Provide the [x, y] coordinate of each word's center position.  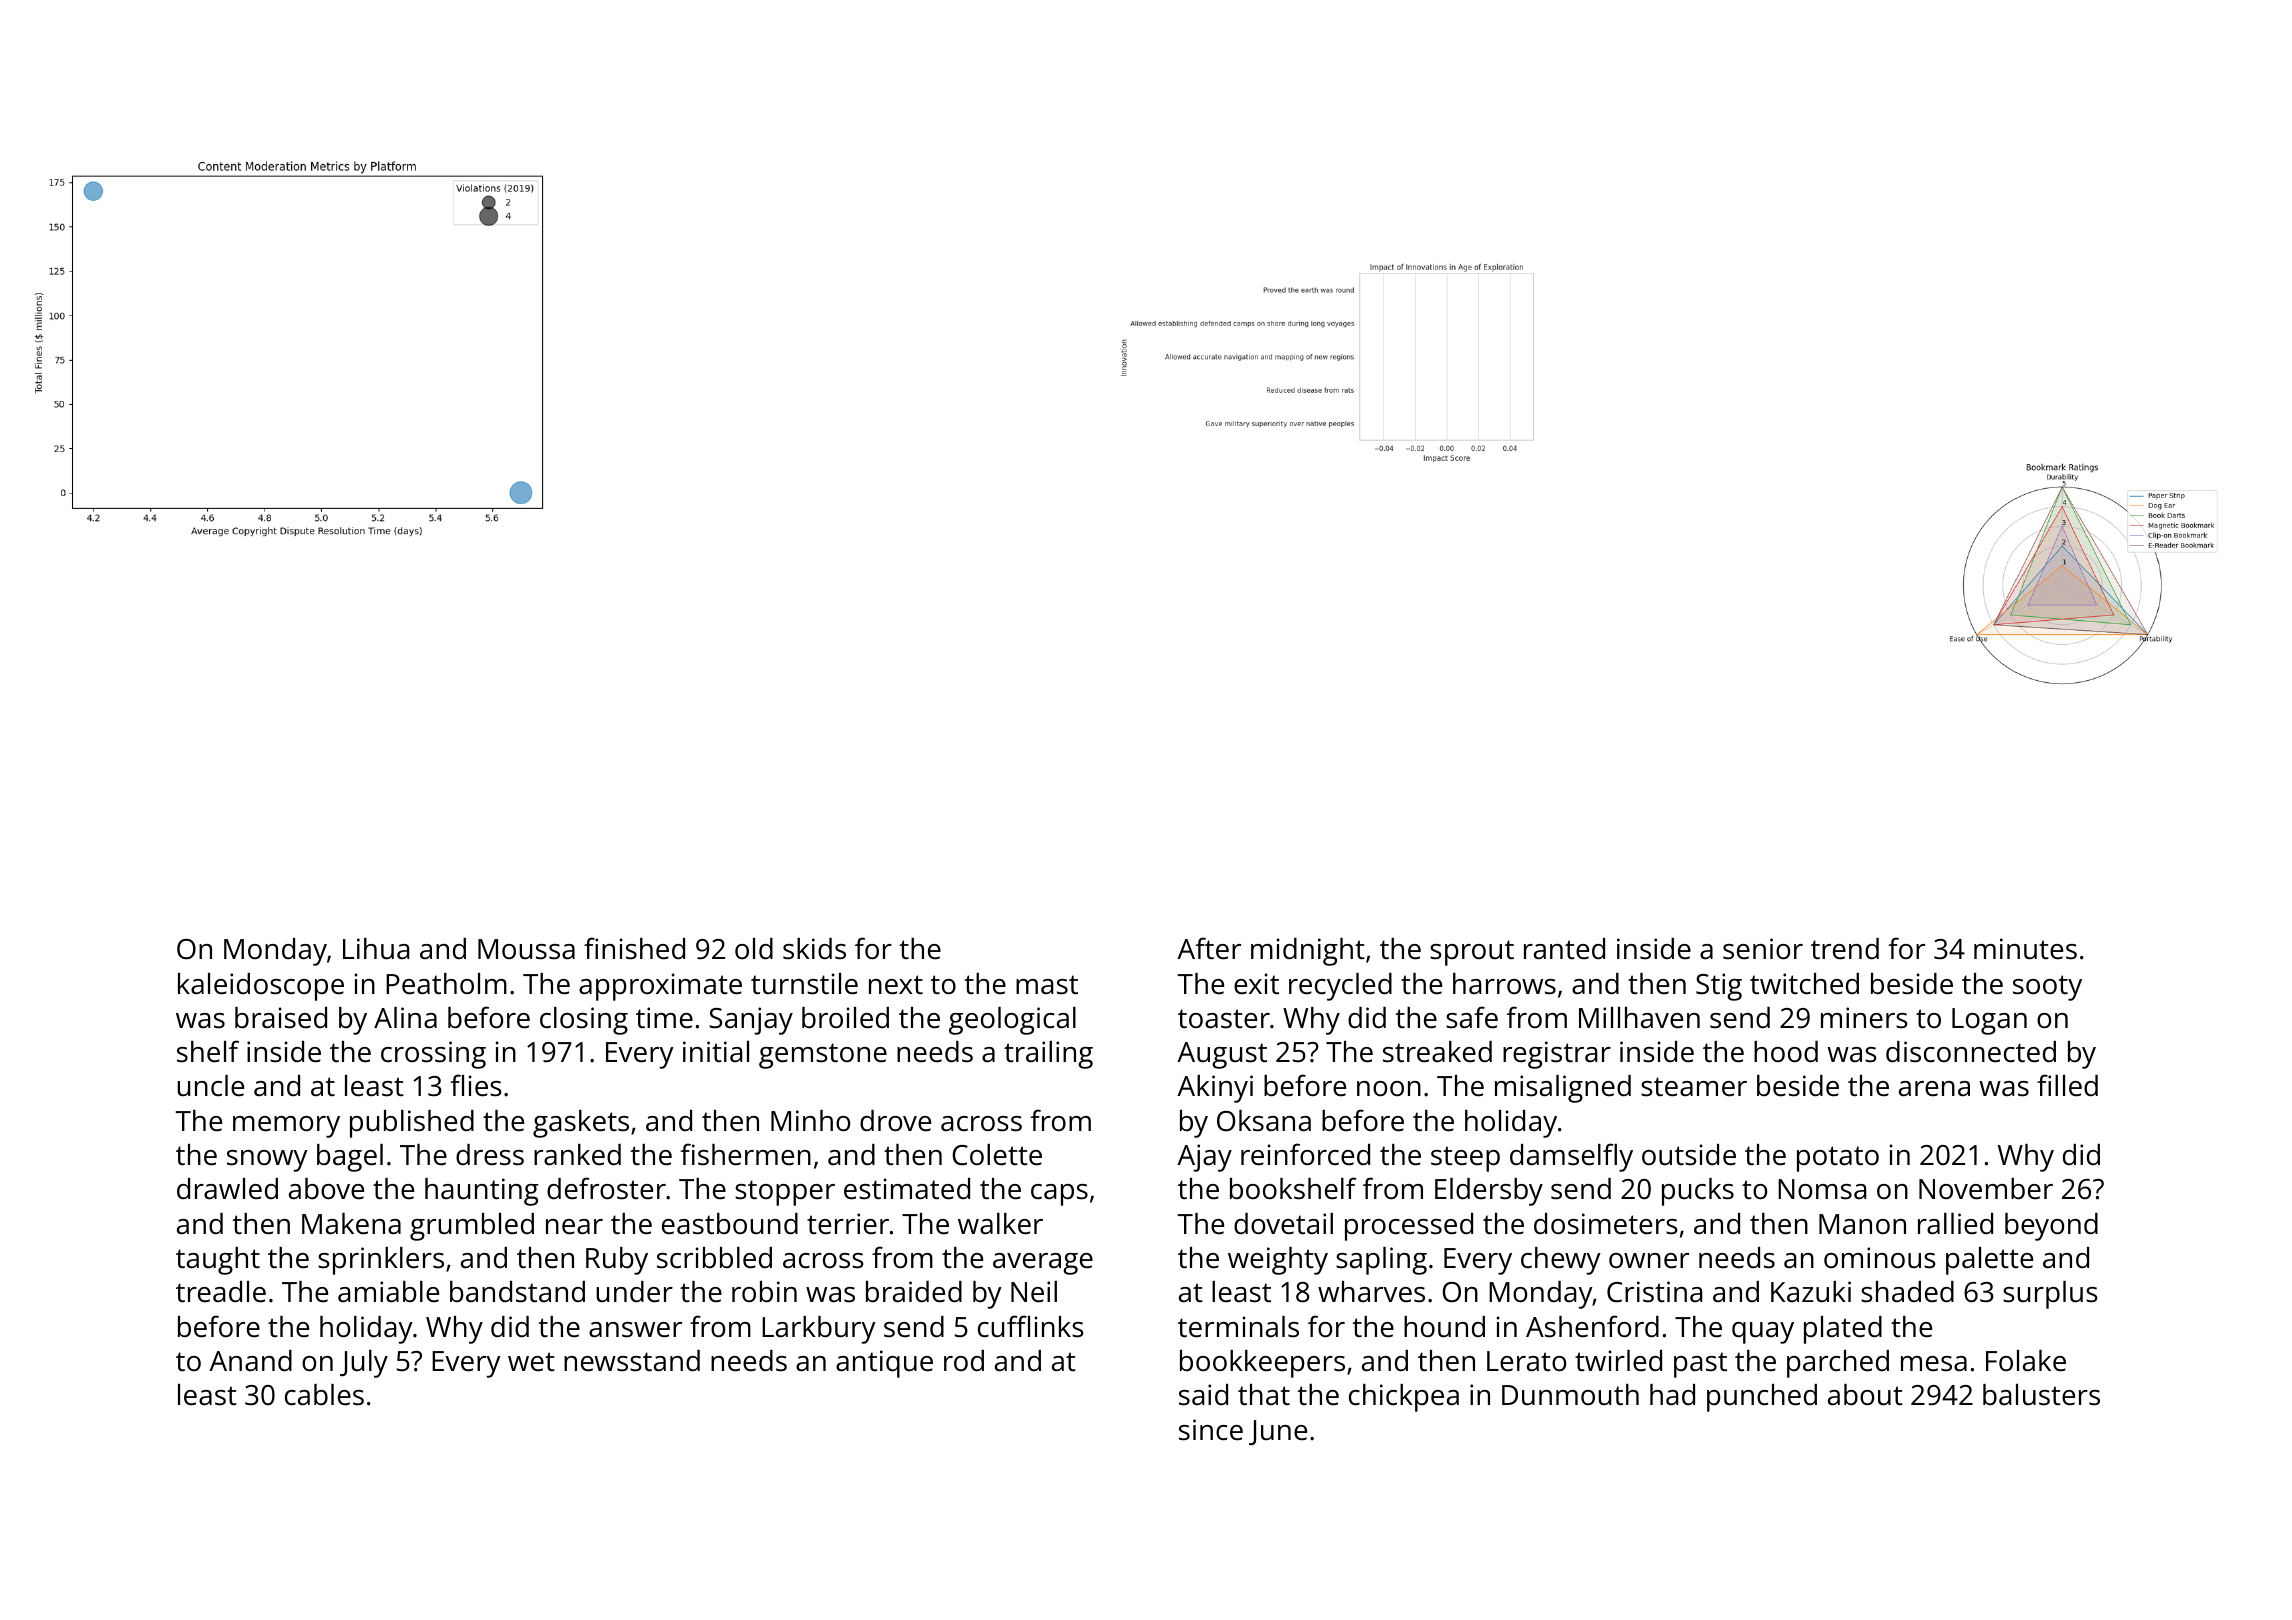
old [754, 949]
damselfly [1571, 1157]
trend [1845, 949]
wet [531, 1362]
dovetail [1283, 1224]
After [1209, 948]
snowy [267, 1161]
